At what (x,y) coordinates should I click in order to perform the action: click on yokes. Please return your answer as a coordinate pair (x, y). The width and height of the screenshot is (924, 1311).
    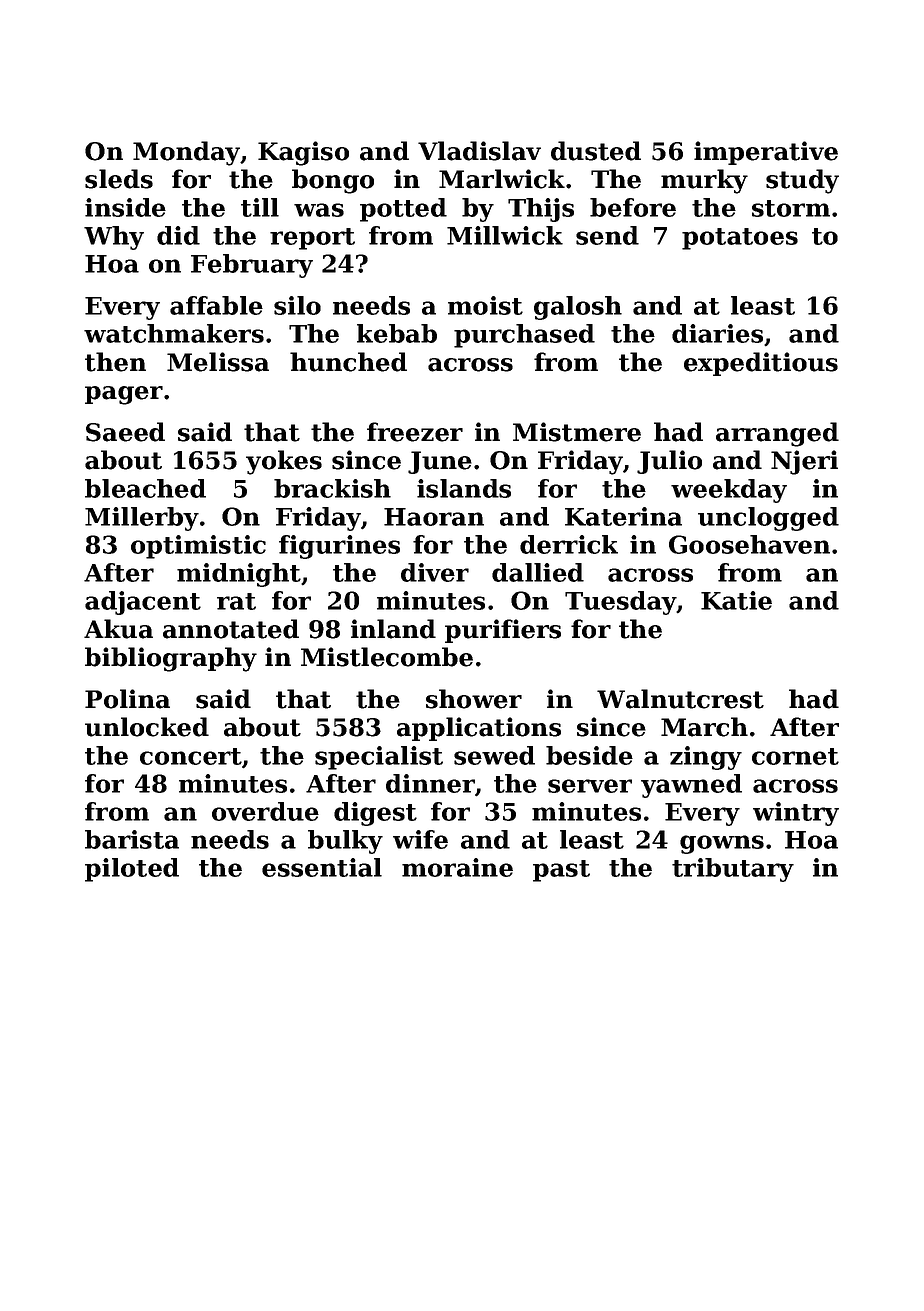
    Looking at the image, I should click on (284, 462).
